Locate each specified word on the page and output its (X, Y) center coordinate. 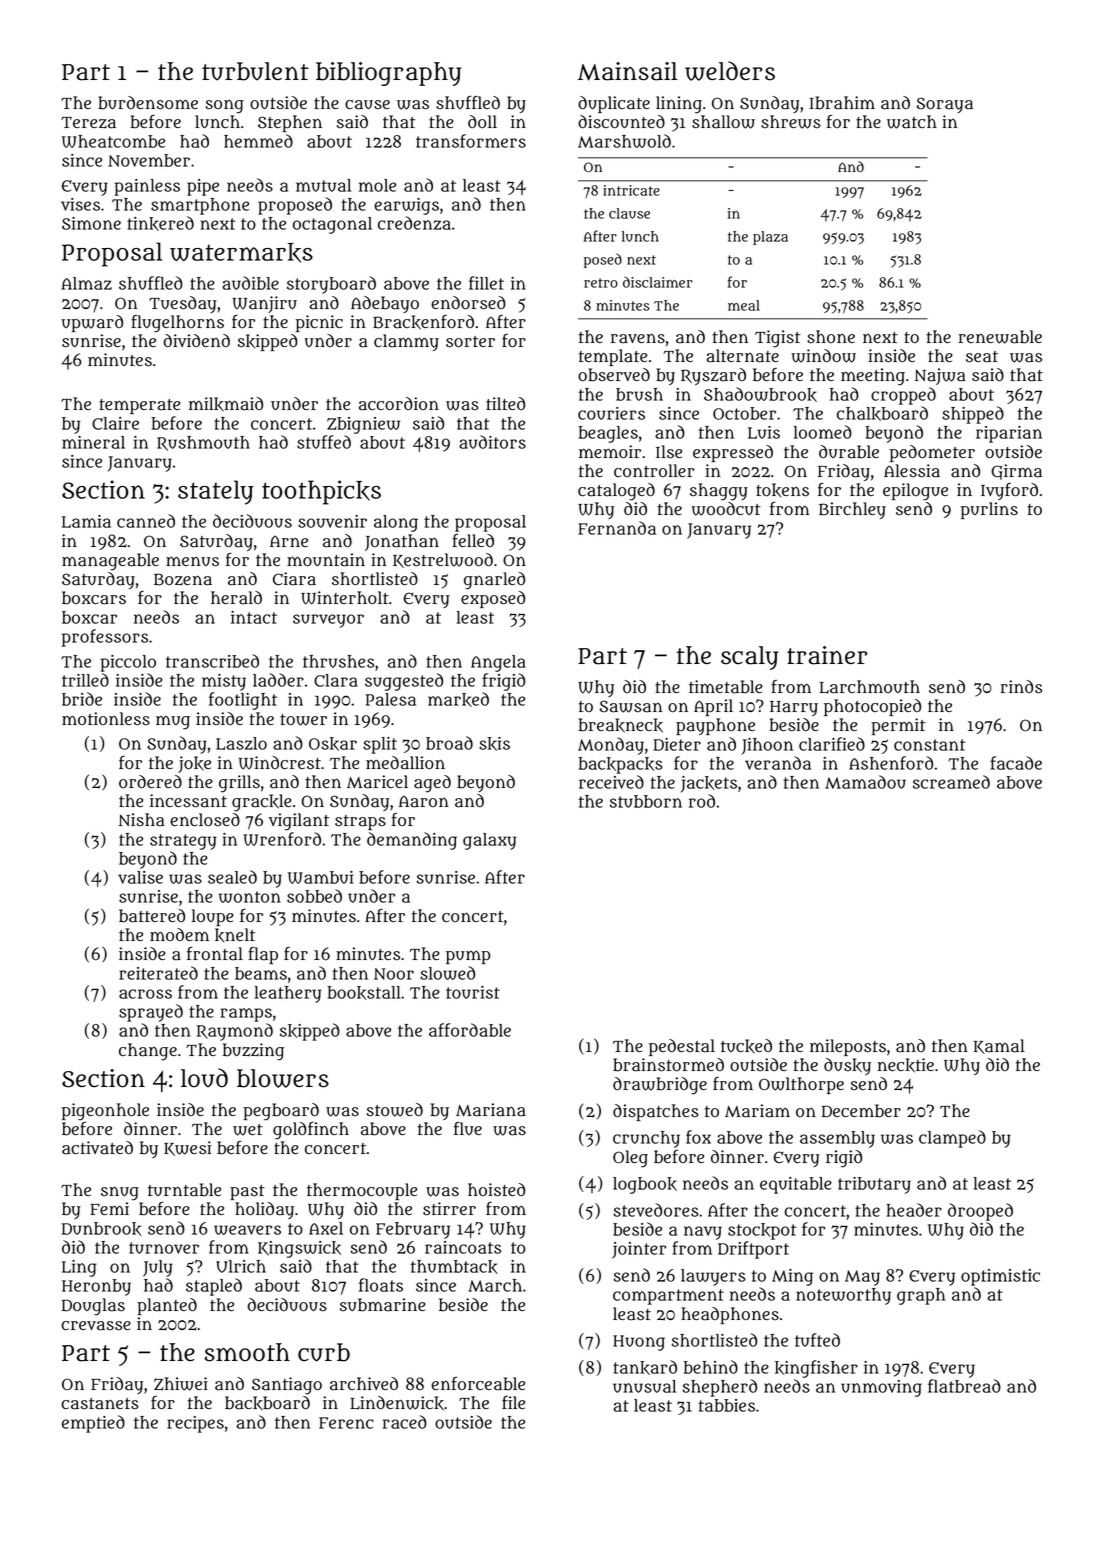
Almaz (86, 283)
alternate (743, 356)
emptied (93, 1424)
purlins (989, 510)
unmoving (881, 1388)
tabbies (726, 1405)
